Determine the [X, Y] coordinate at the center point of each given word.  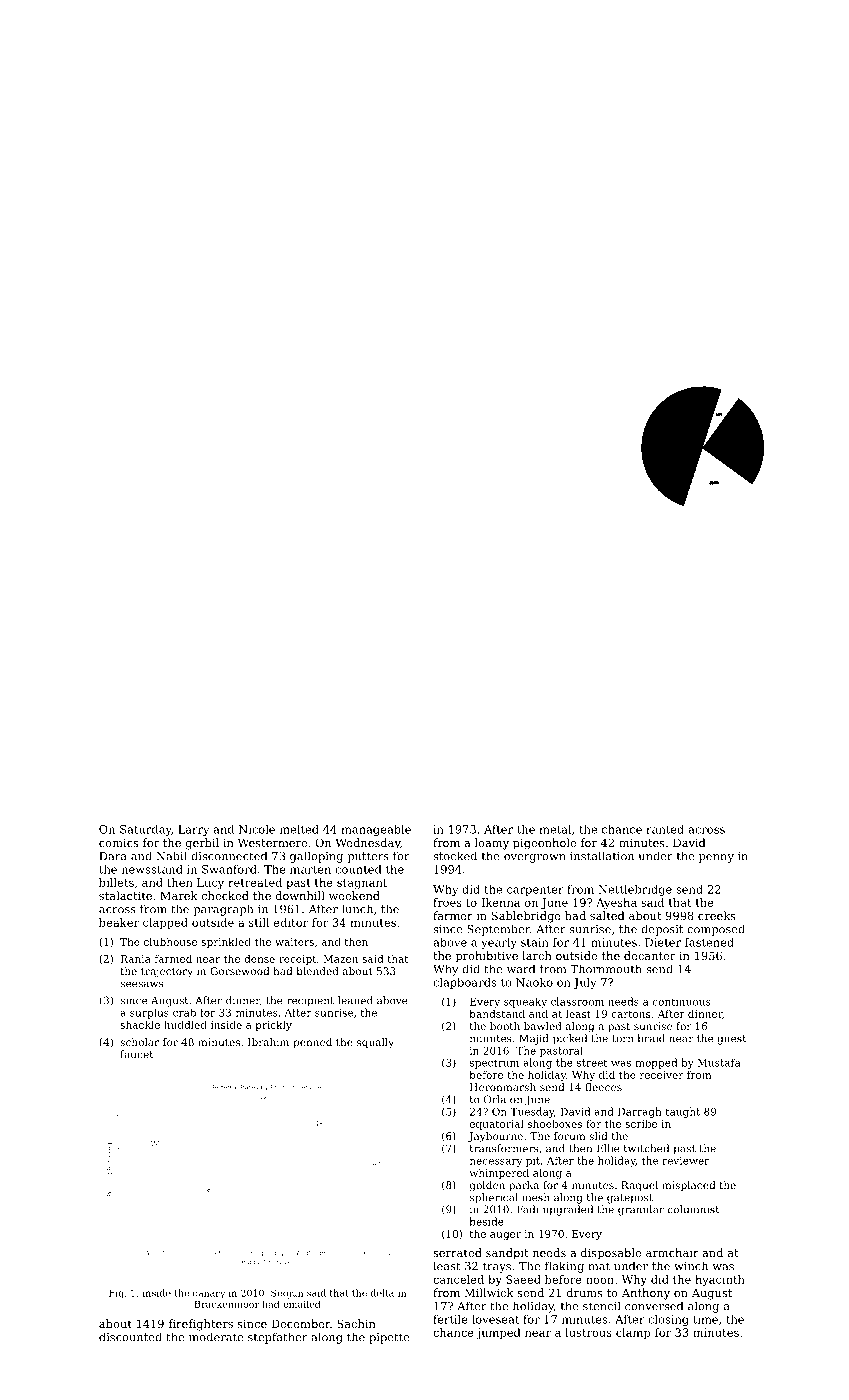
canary [209, 1295]
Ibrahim [268, 1042]
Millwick [489, 1292]
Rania [136, 959]
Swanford [229, 869]
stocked [455, 856]
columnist [694, 1209]
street [592, 1063]
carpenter [535, 891]
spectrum [494, 1064]
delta [382, 1293]
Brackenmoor [227, 1304]
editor [291, 922]
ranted [665, 829]
